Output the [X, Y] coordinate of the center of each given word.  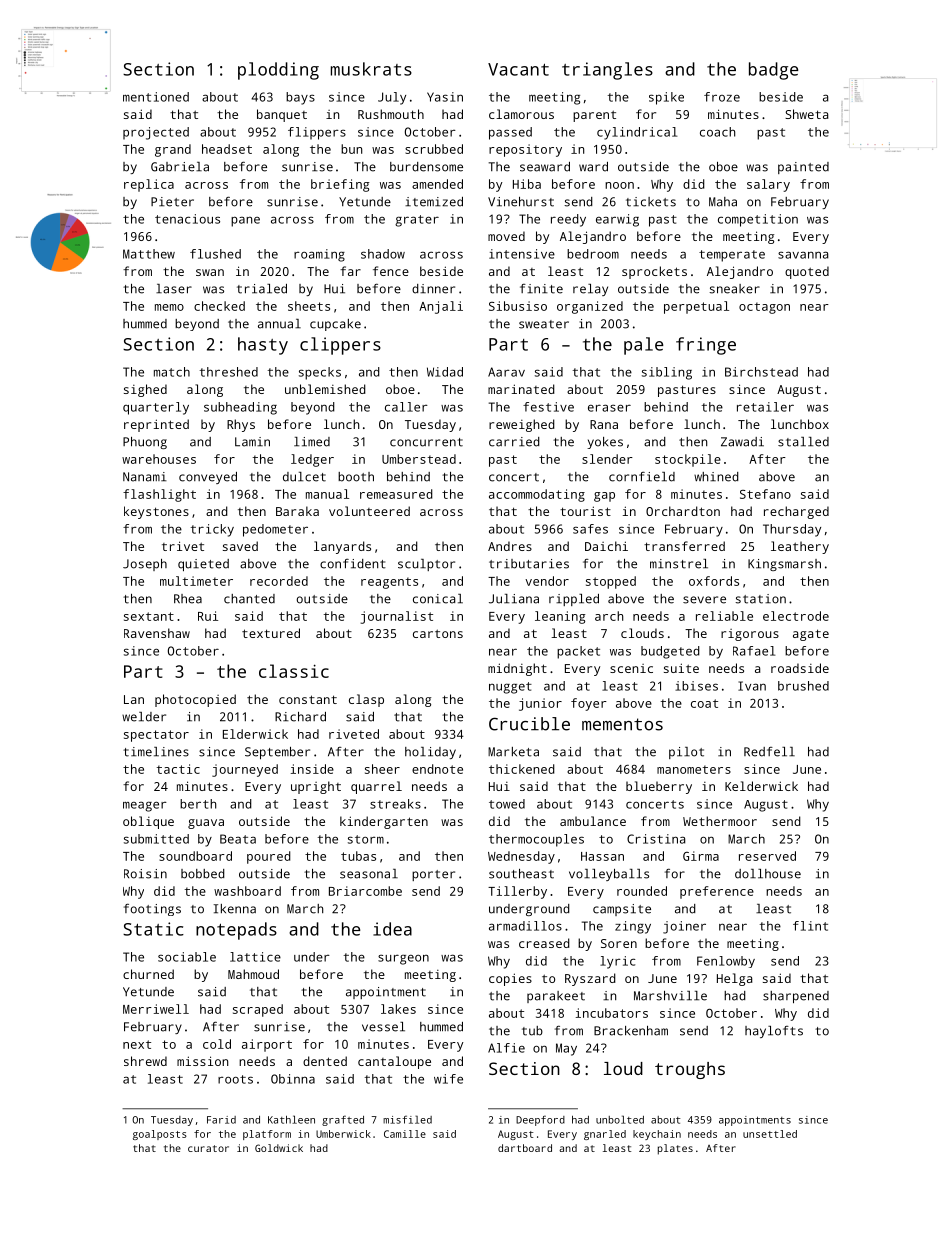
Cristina [656, 839]
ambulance [593, 821]
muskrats [371, 69]
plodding [278, 71]
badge [773, 71]
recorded [279, 581]
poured [269, 857]
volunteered [369, 511]
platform [267, 1135]
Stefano [765, 494]
